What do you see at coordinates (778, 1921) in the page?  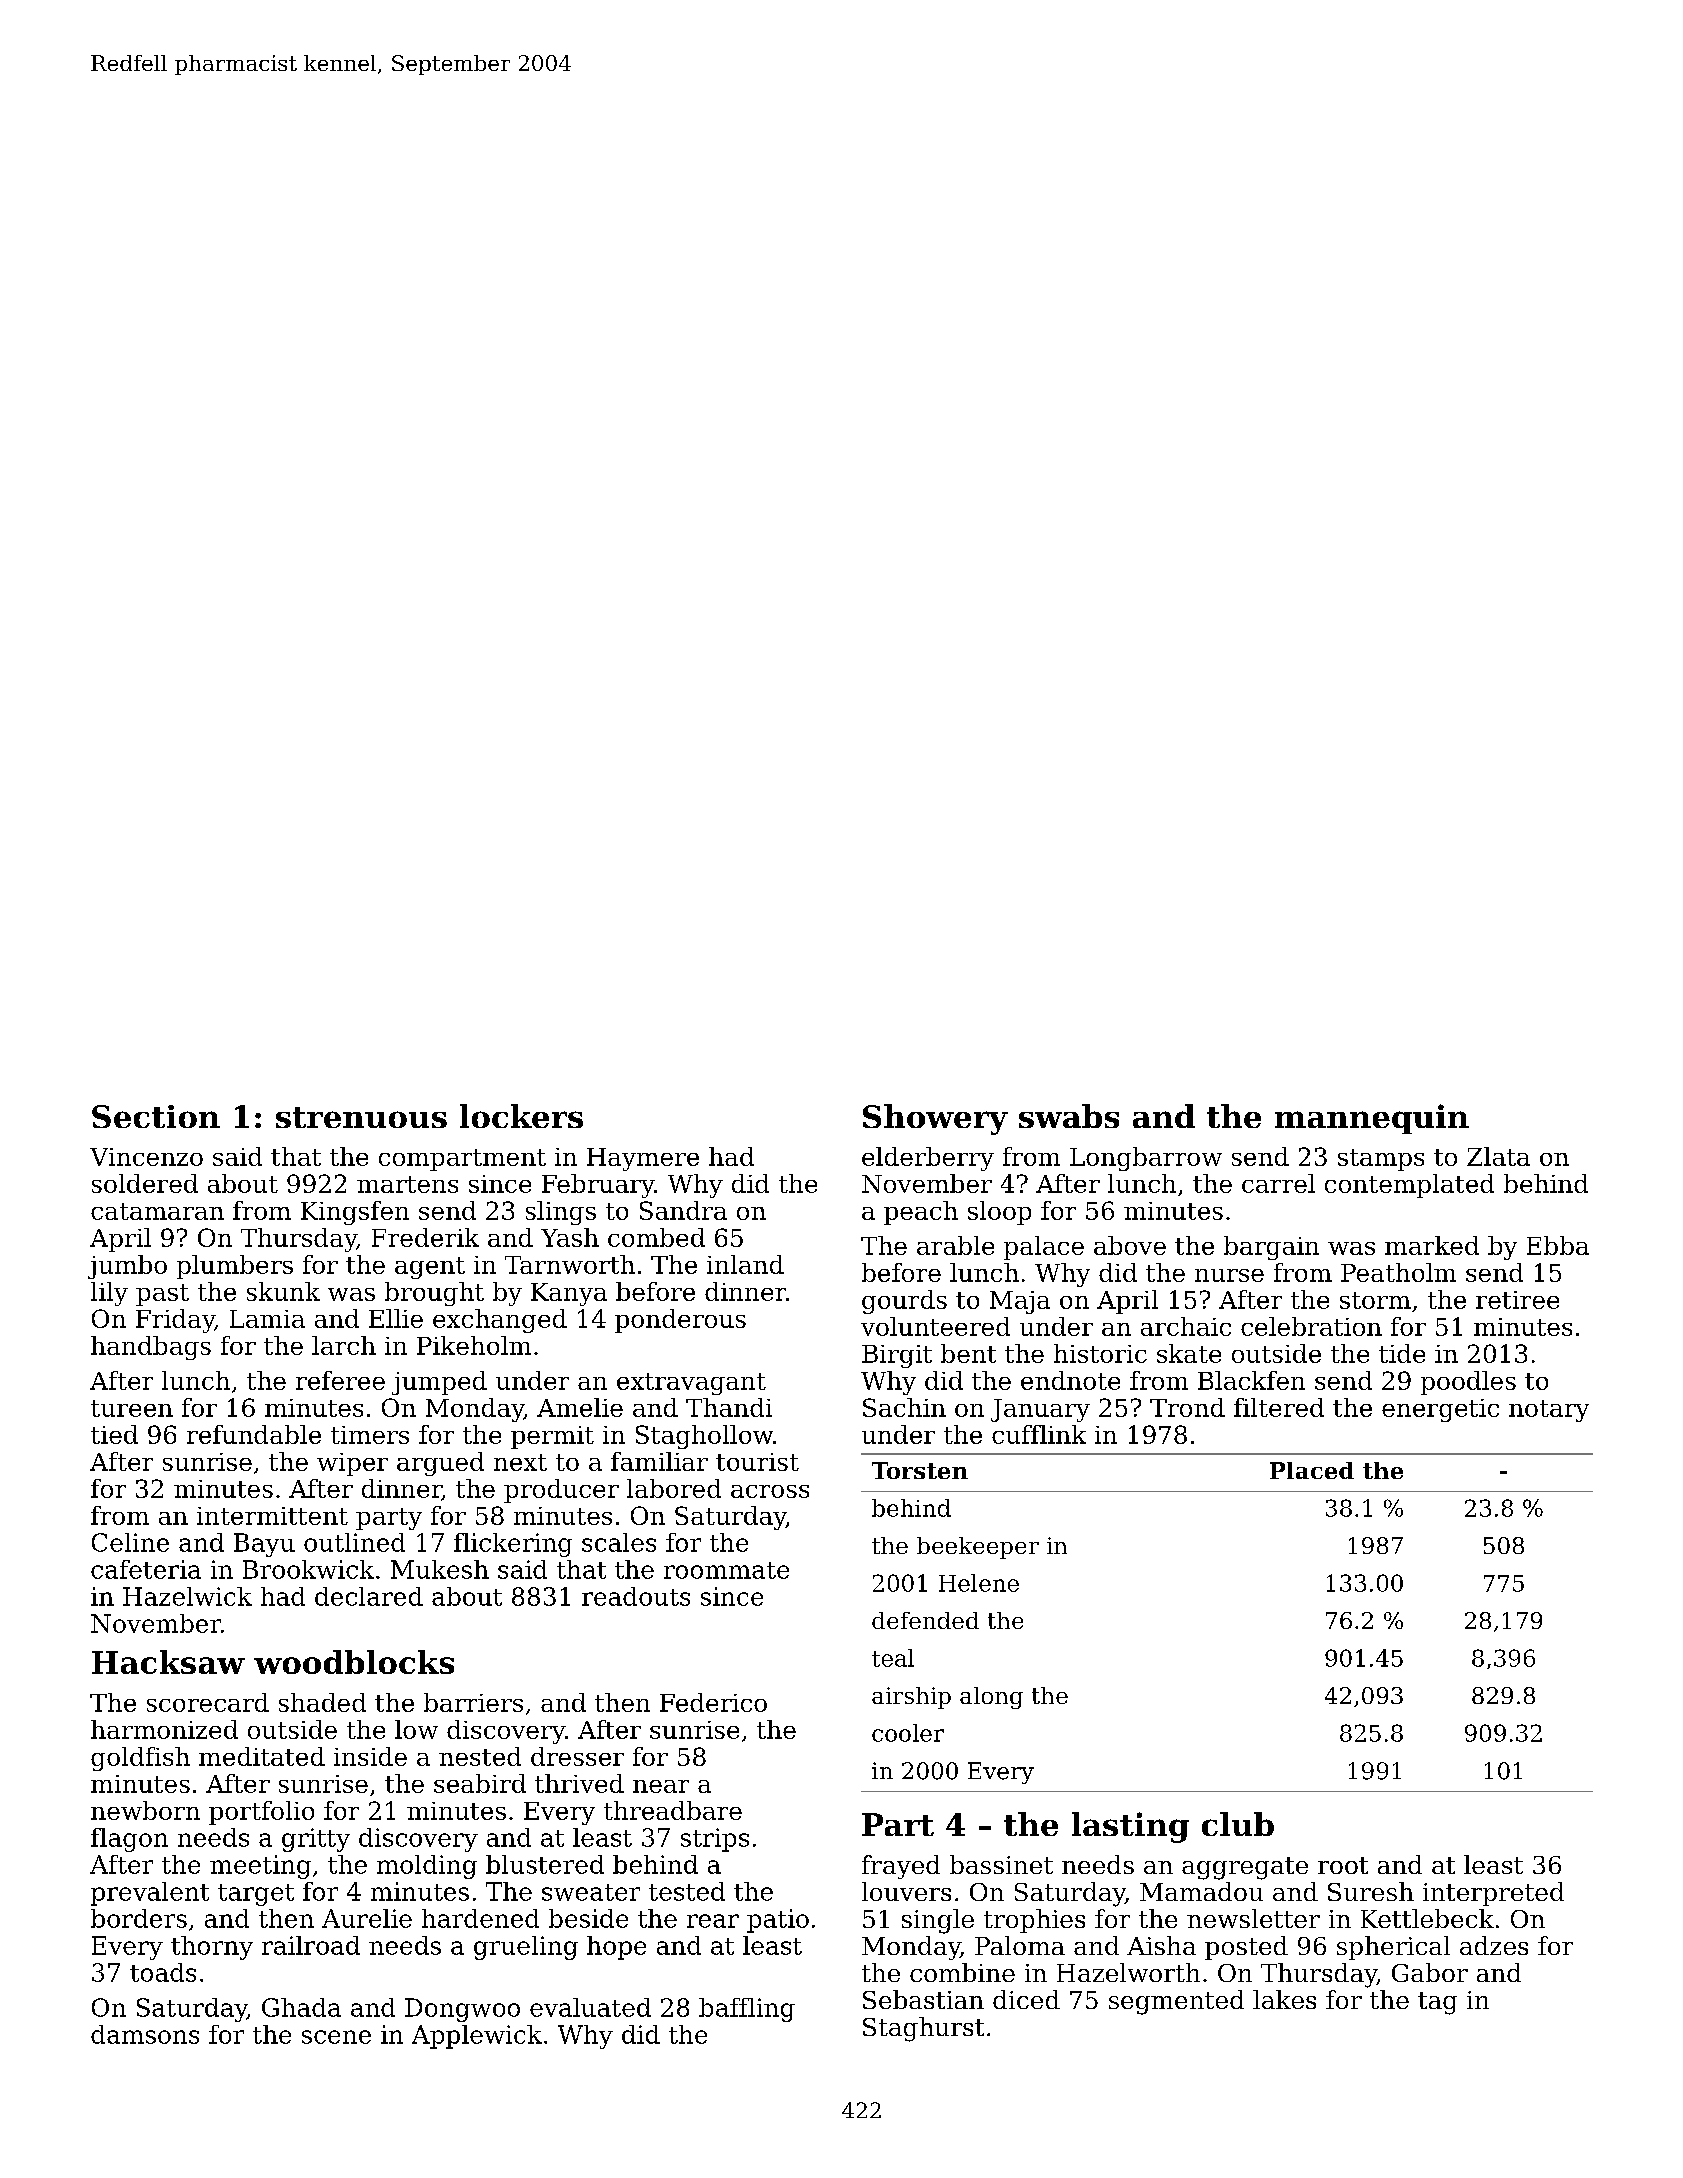 I see `patio` at bounding box center [778, 1921].
